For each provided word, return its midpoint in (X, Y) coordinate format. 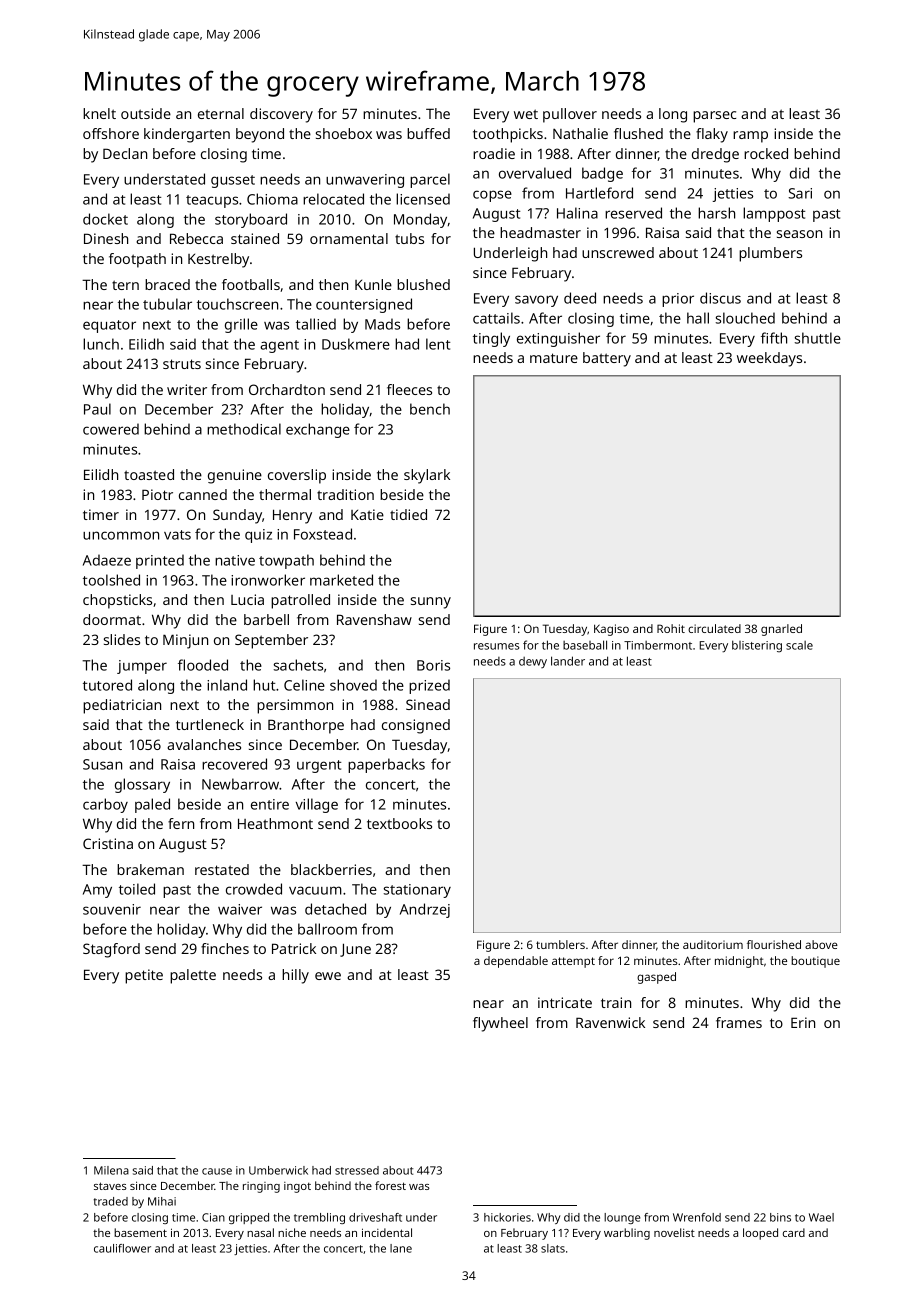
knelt (99, 113)
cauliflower (122, 1248)
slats (553, 1248)
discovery (281, 115)
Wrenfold (697, 1217)
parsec (714, 117)
